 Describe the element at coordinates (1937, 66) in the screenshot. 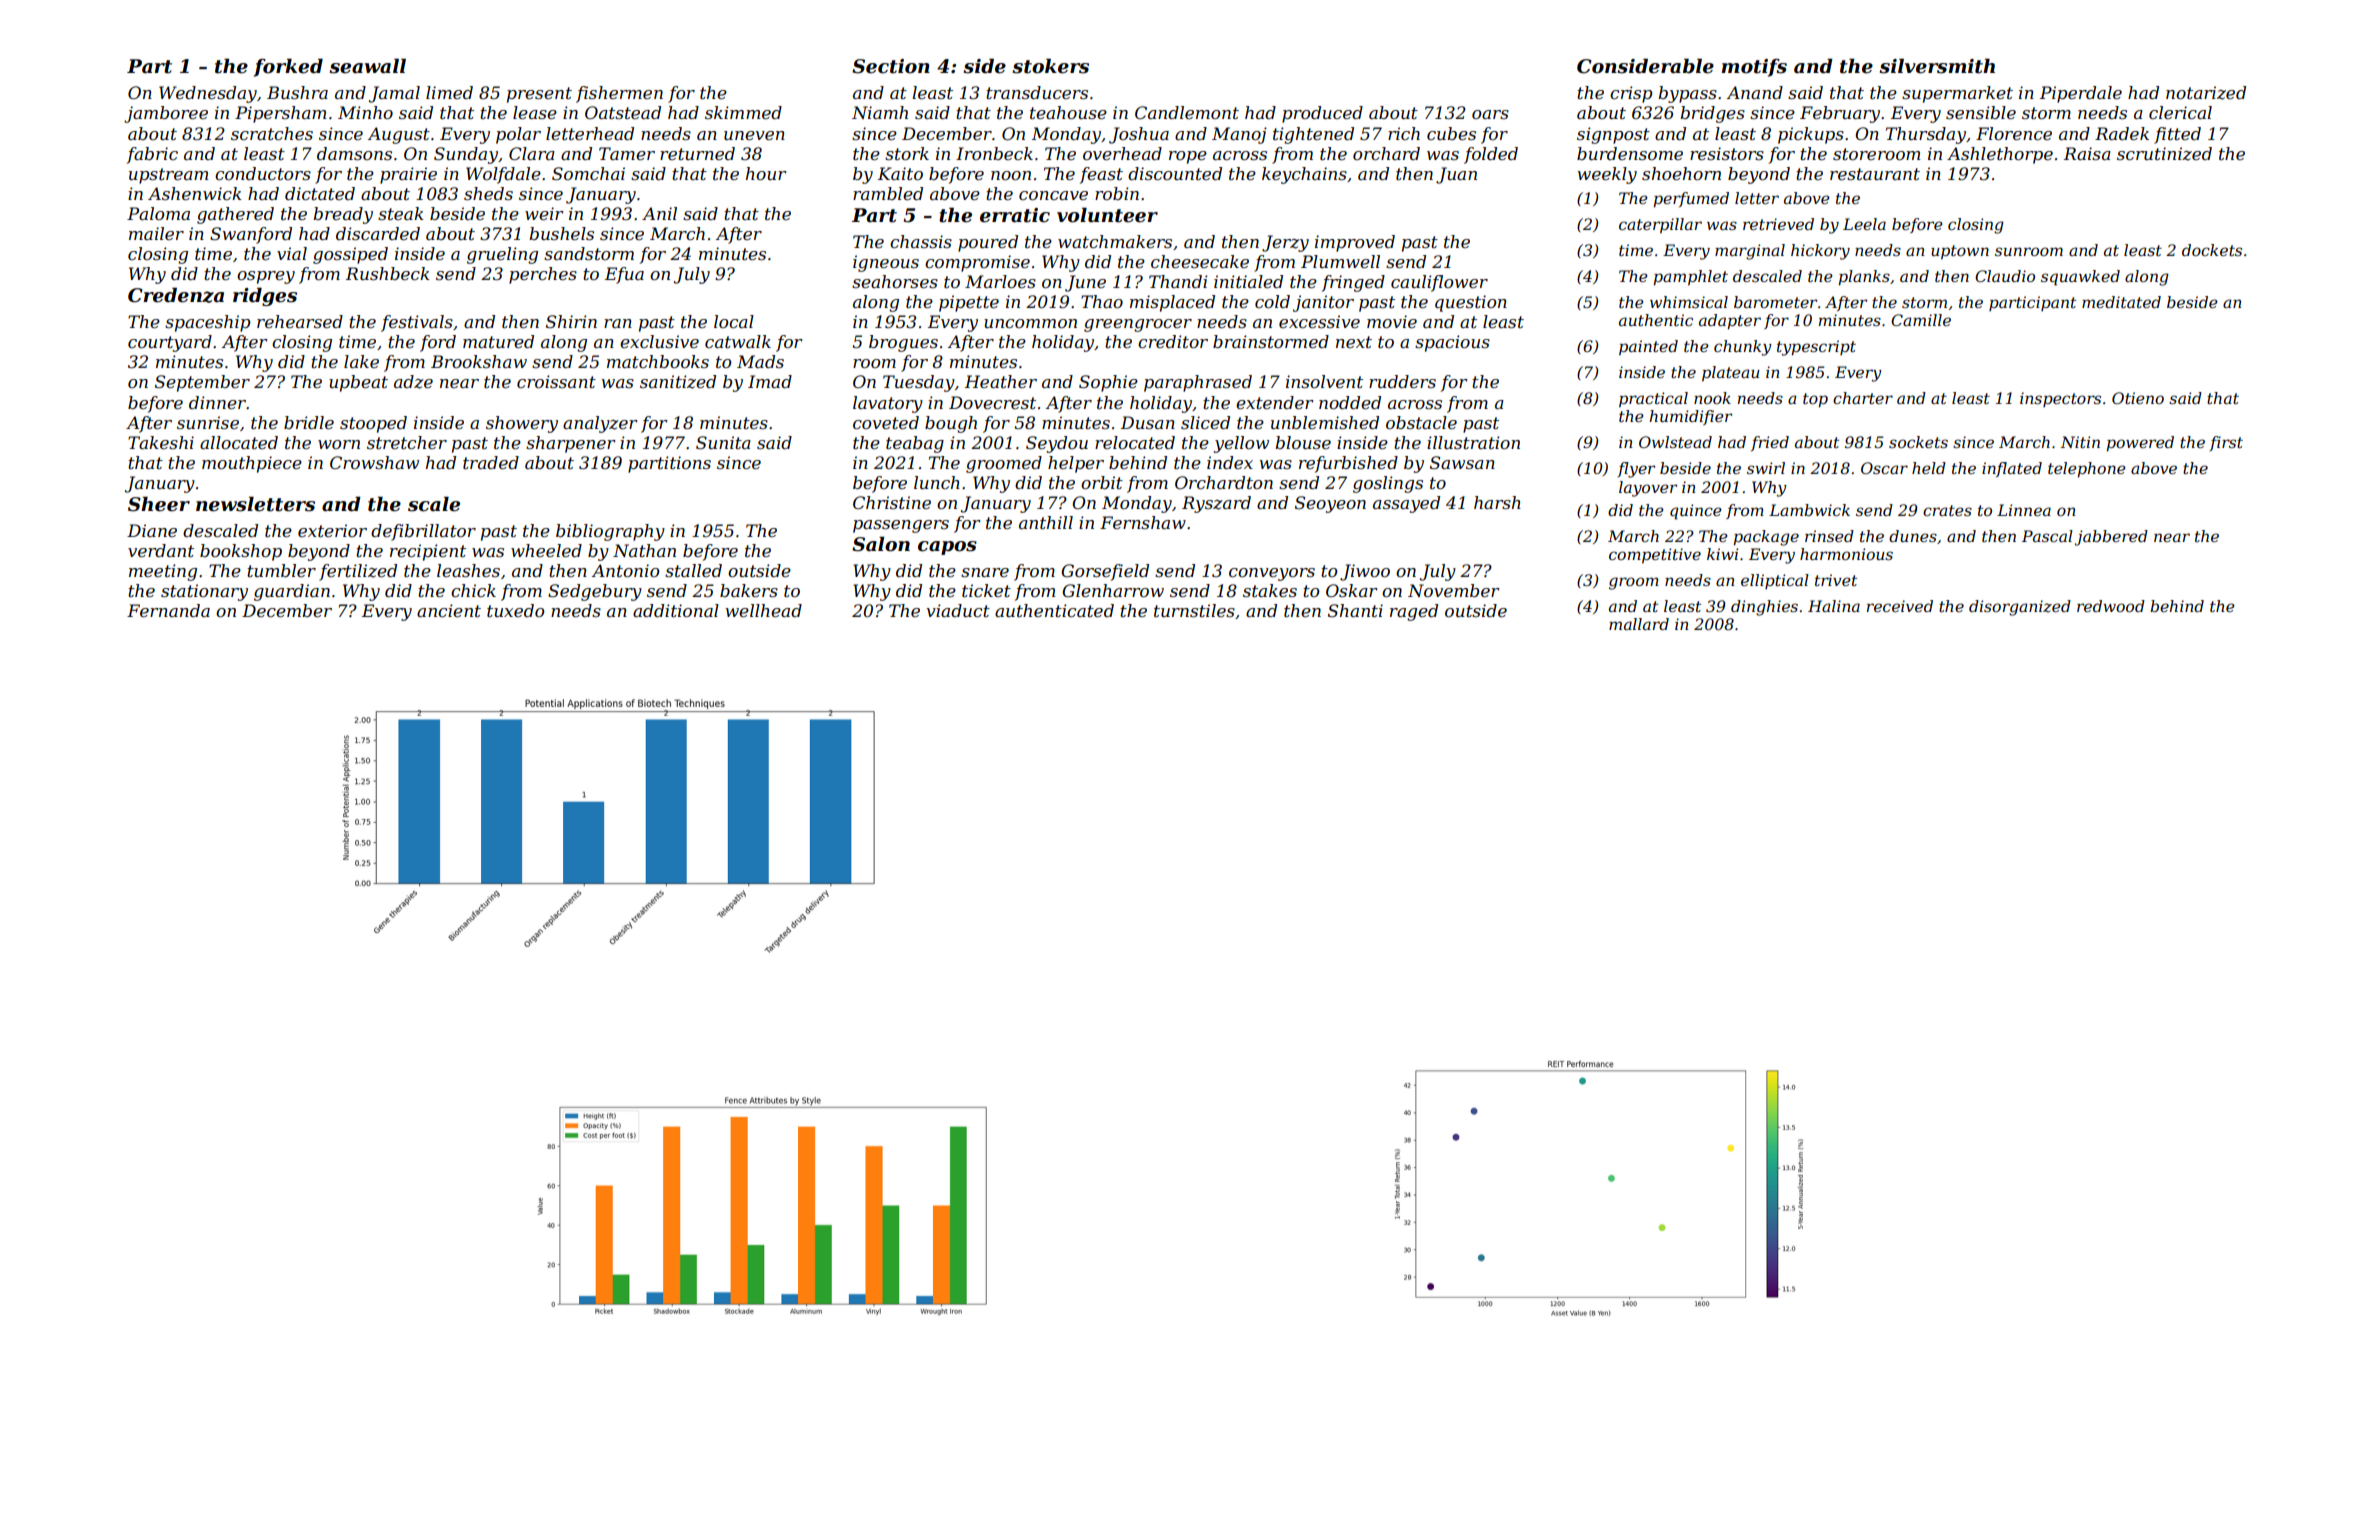

I see `silversmith` at that location.
